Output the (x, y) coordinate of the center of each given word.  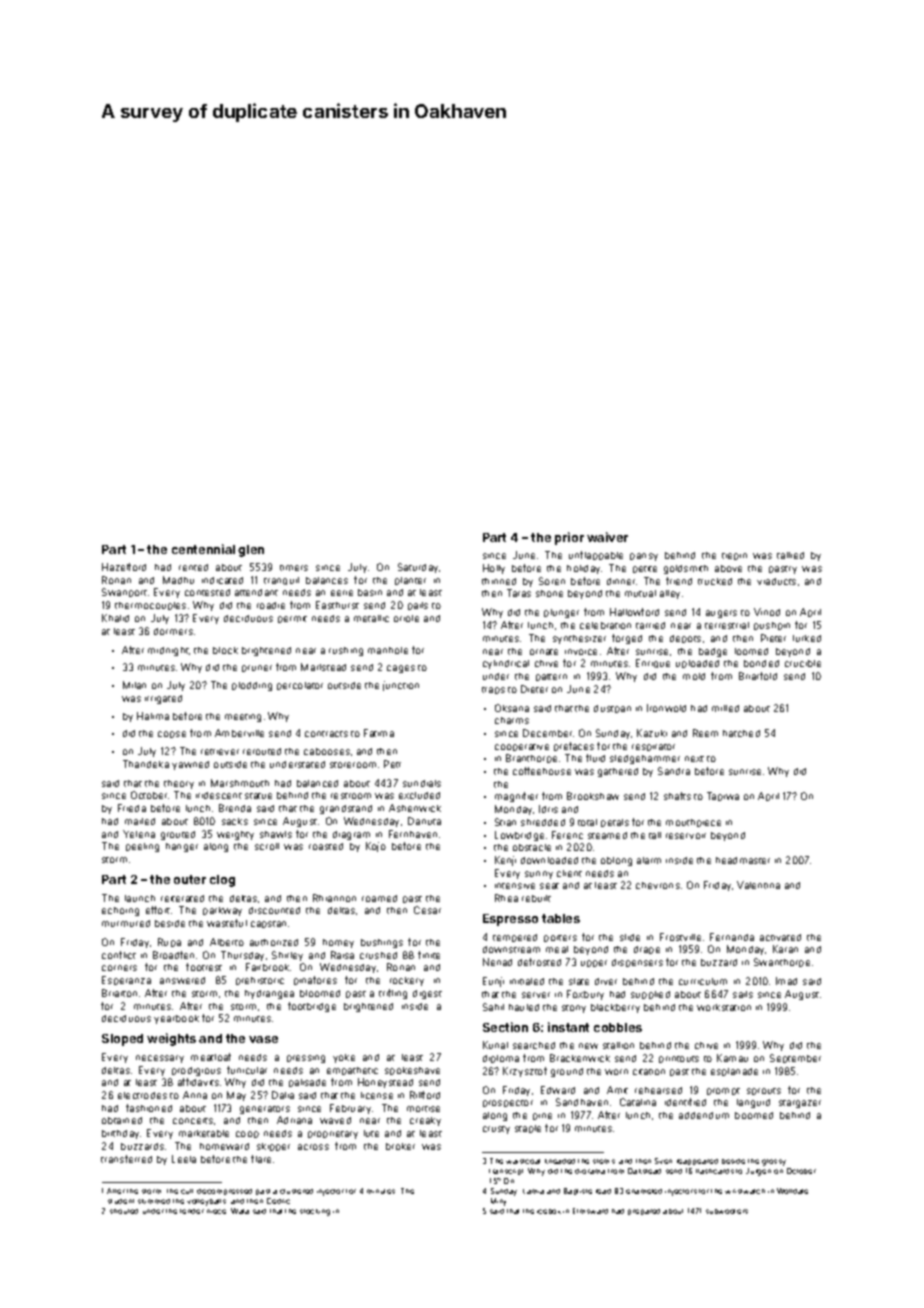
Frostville (680, 937)
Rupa (169, 942)
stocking (315, 1212)
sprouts (764, 1091)
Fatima (379, 733)
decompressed (224, 1192)
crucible (803, 663)
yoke (344, 1058)
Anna (195, 1095)
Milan (134, 685)
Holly (494, 569)
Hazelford (124, 567)
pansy (644, 557)
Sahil (493, 1007)
